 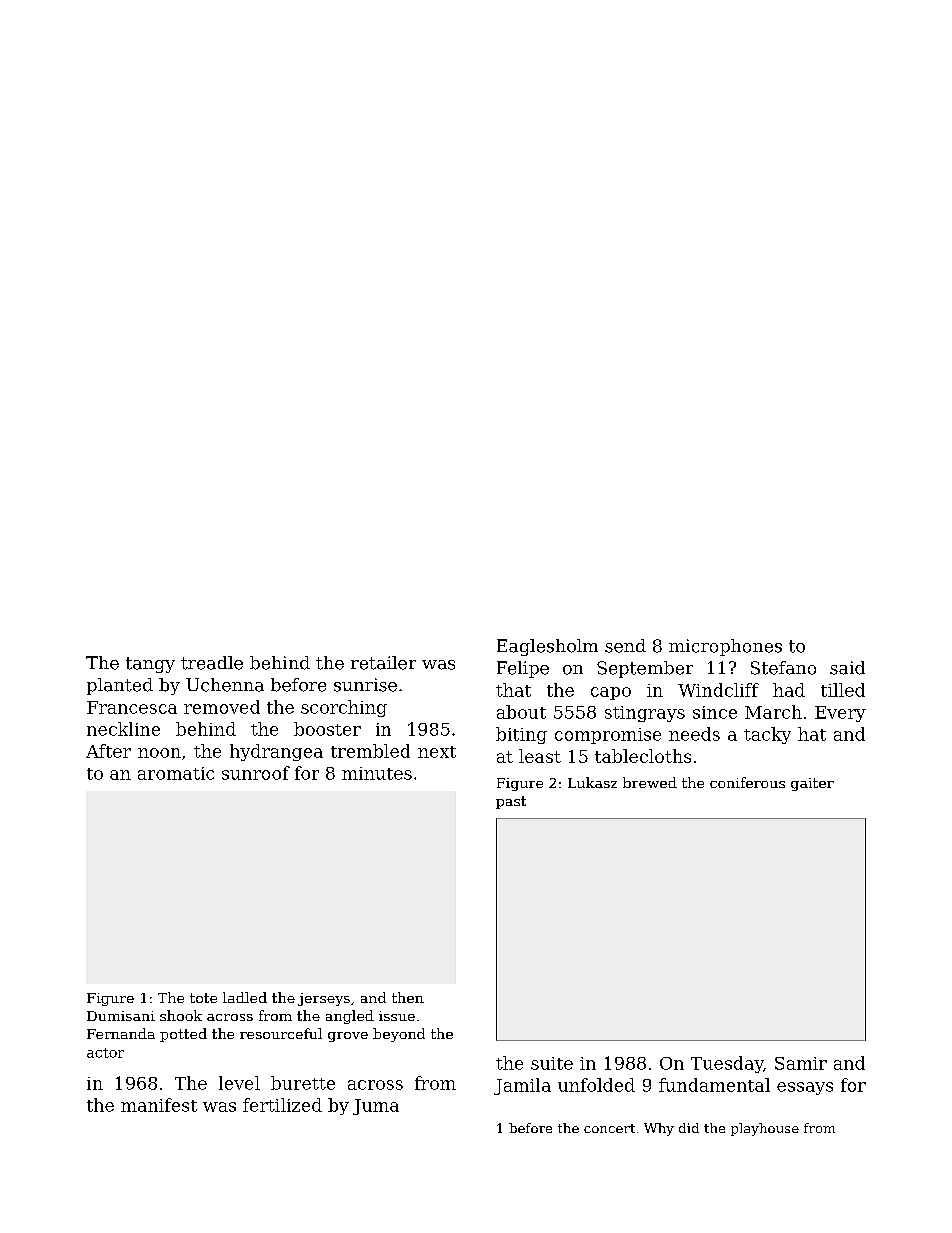 I want to click on Felipe, so click(x=523, y=669).
